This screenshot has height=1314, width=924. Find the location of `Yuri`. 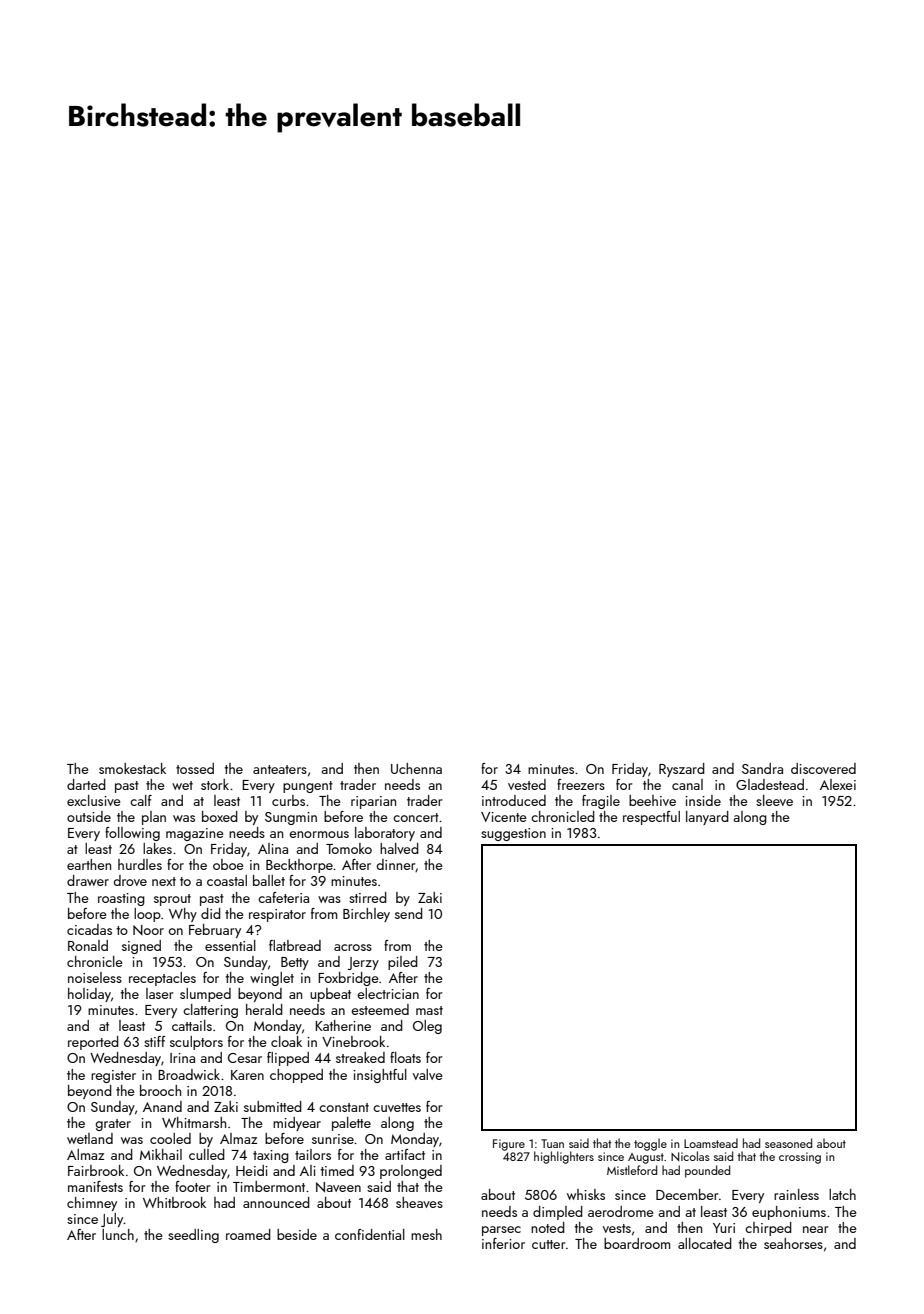

Yuri is located at coordinates (724, 1228).
